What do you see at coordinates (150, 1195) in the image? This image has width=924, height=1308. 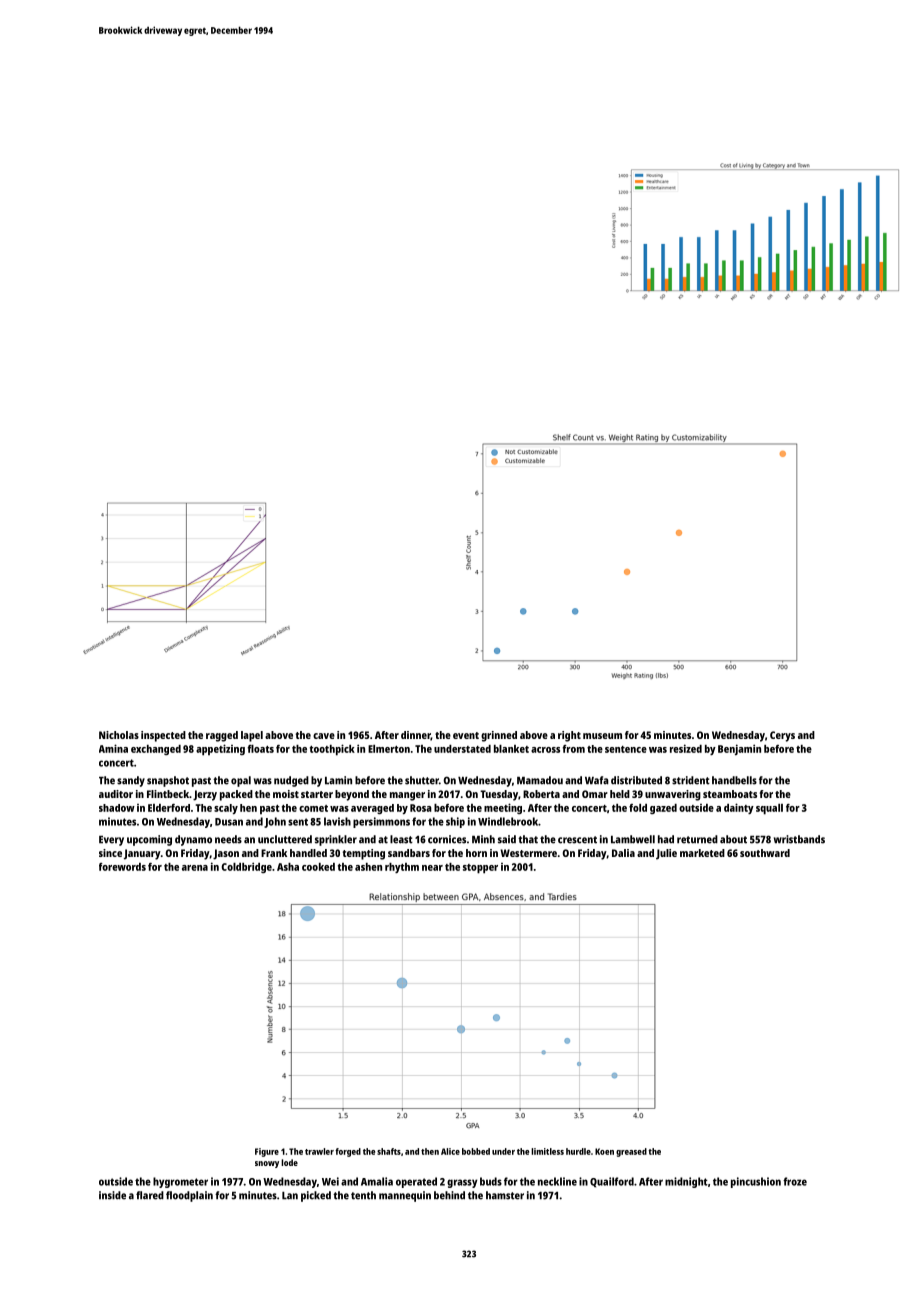 I see `flared` at bounding box center [150, 1195].
